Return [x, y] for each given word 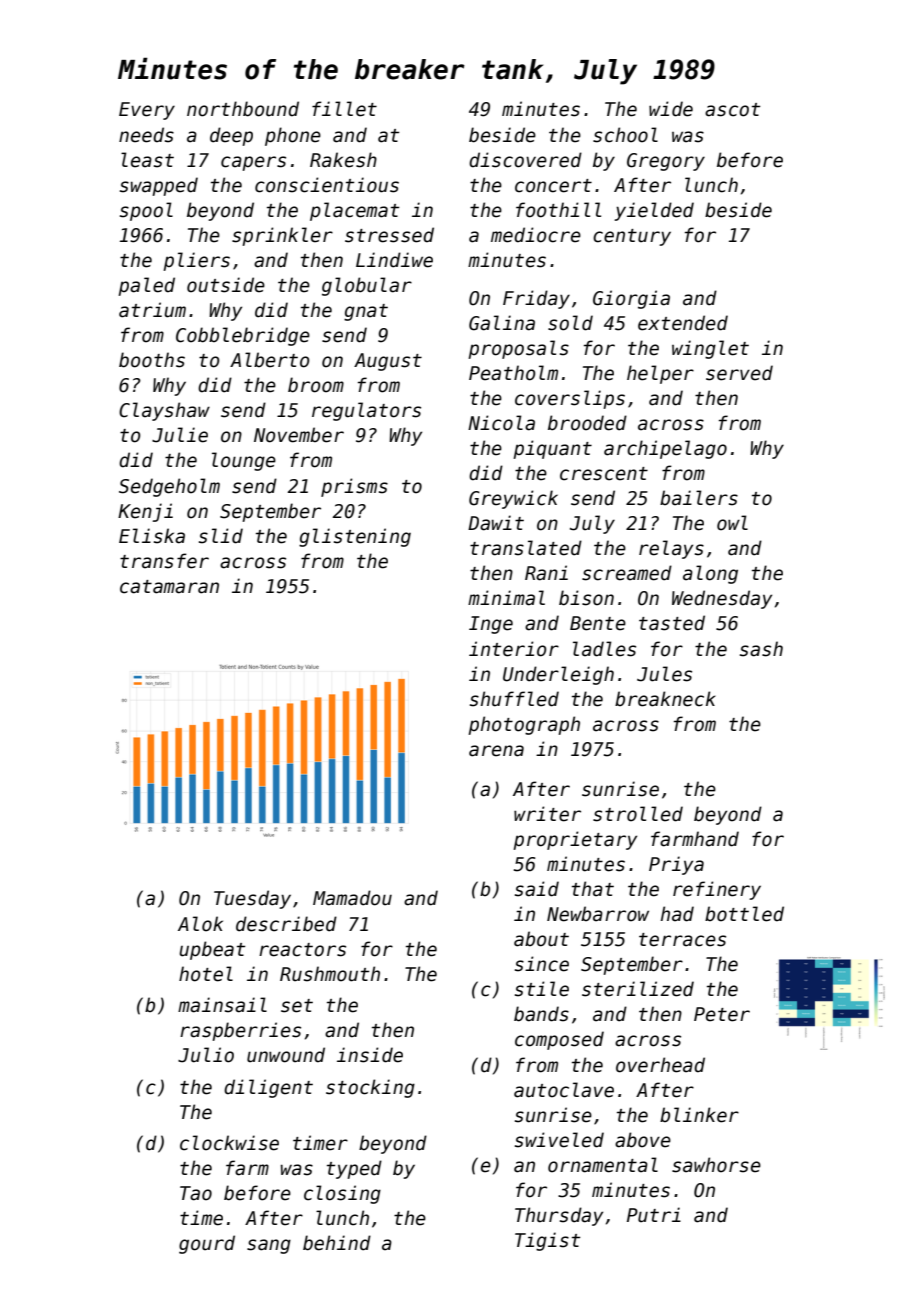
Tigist [547, 1241]
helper [660, 374]
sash [761, 649]
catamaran [169, 587]
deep [231, 136]
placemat [354, 211]
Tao [196, 1193]
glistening [355, 537]
